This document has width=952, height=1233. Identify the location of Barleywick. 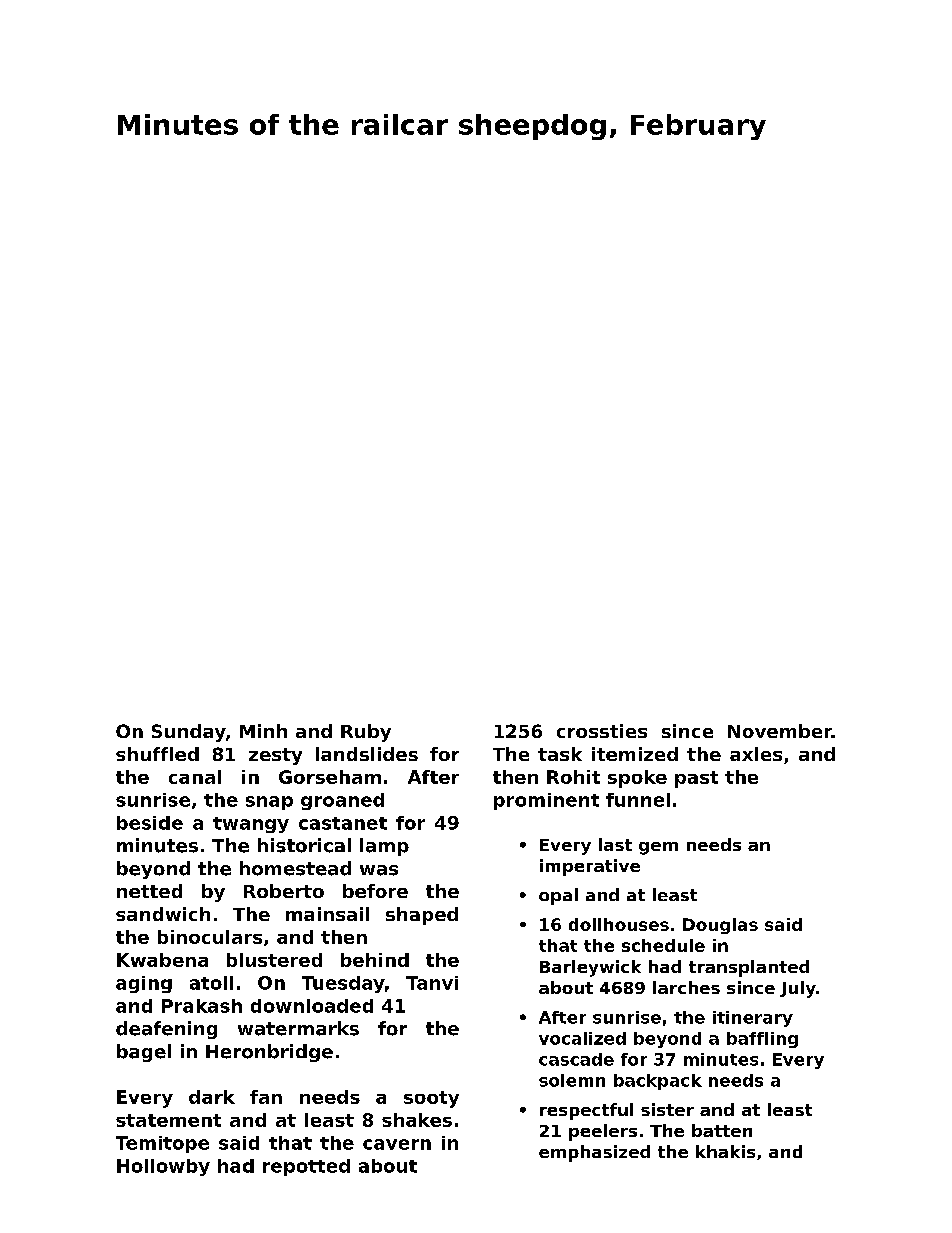
(590, 968).
